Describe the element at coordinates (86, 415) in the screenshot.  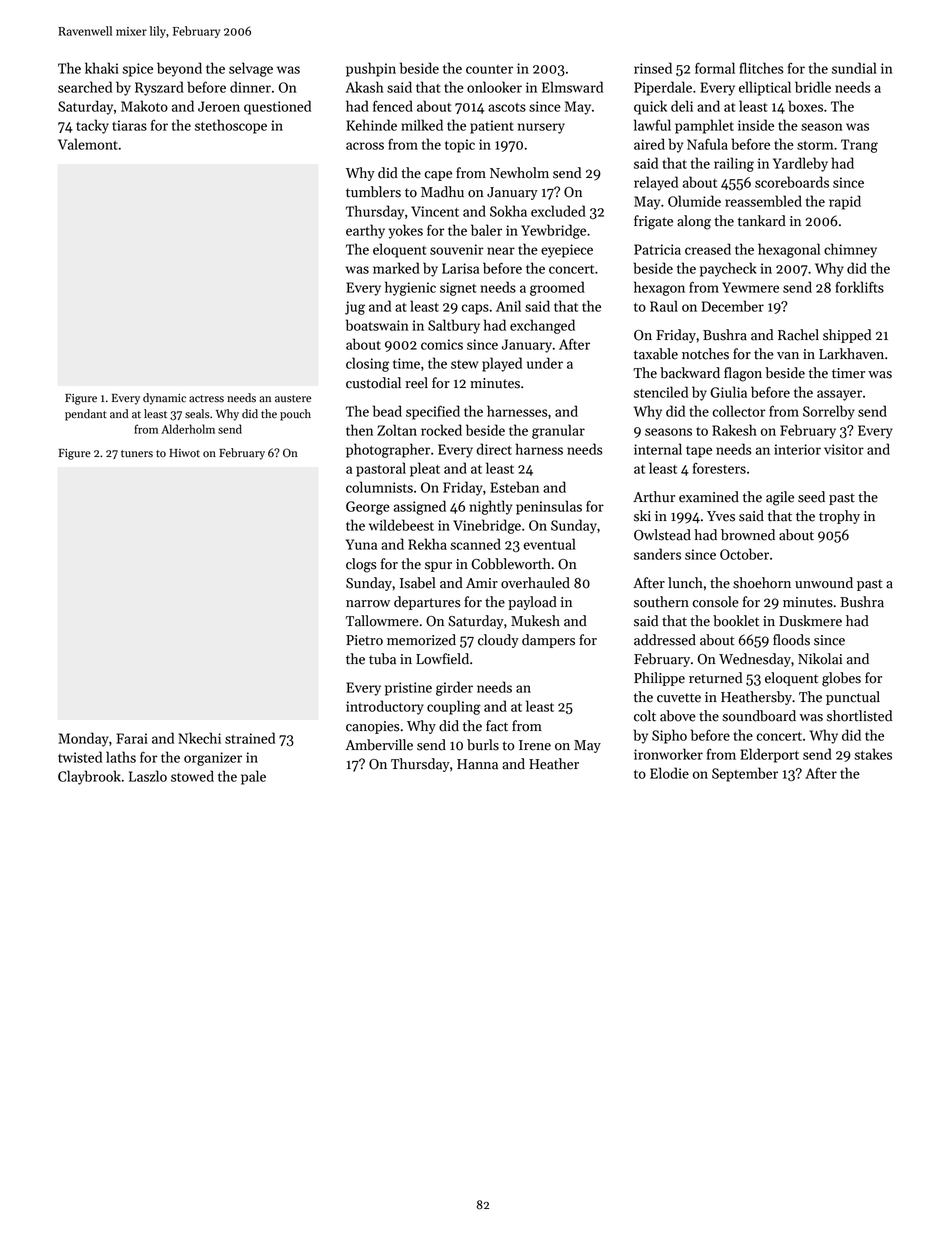
I see `pendant` at that location.
